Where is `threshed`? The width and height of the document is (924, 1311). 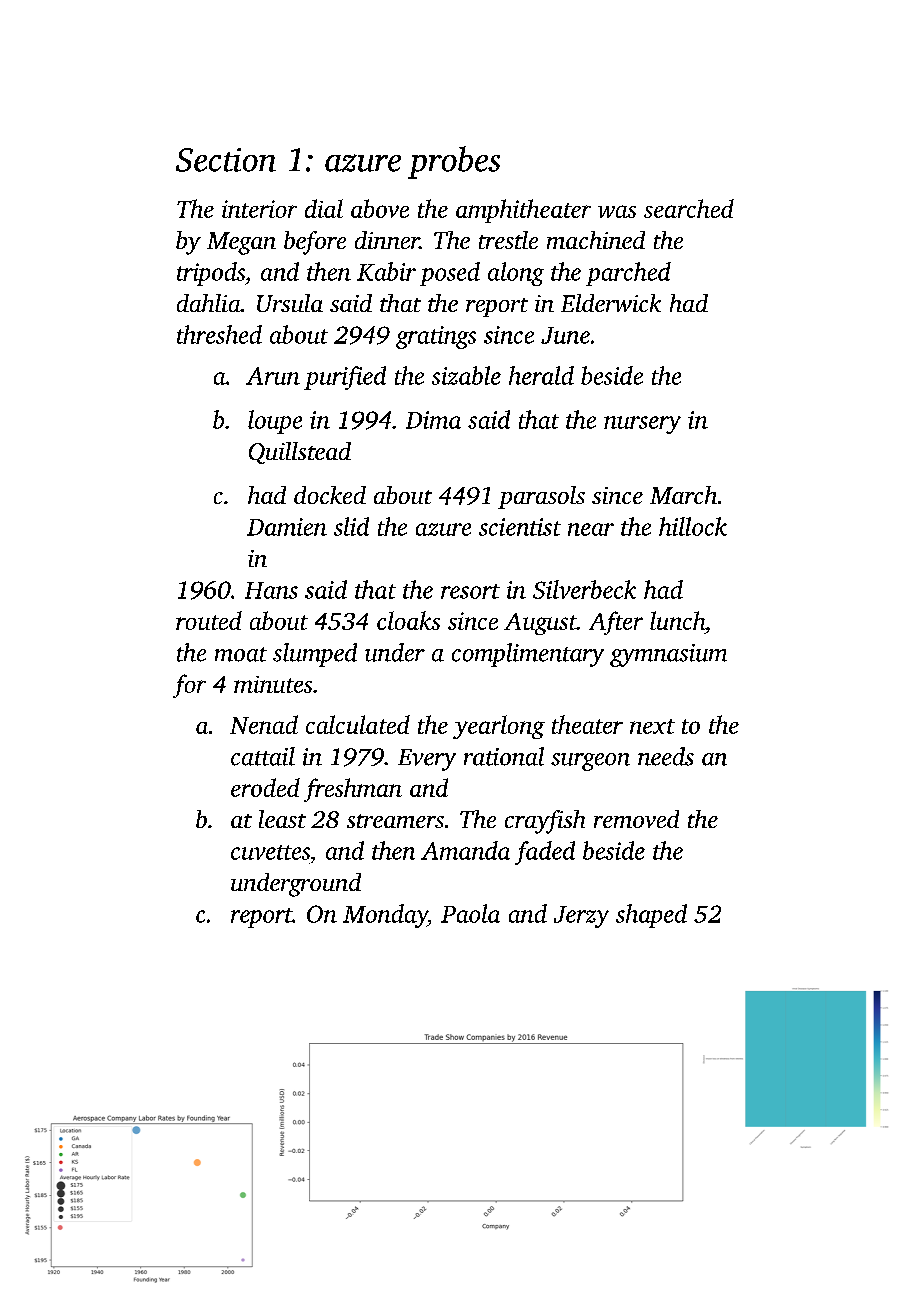 threshed is located at coordinates (219, 334).
